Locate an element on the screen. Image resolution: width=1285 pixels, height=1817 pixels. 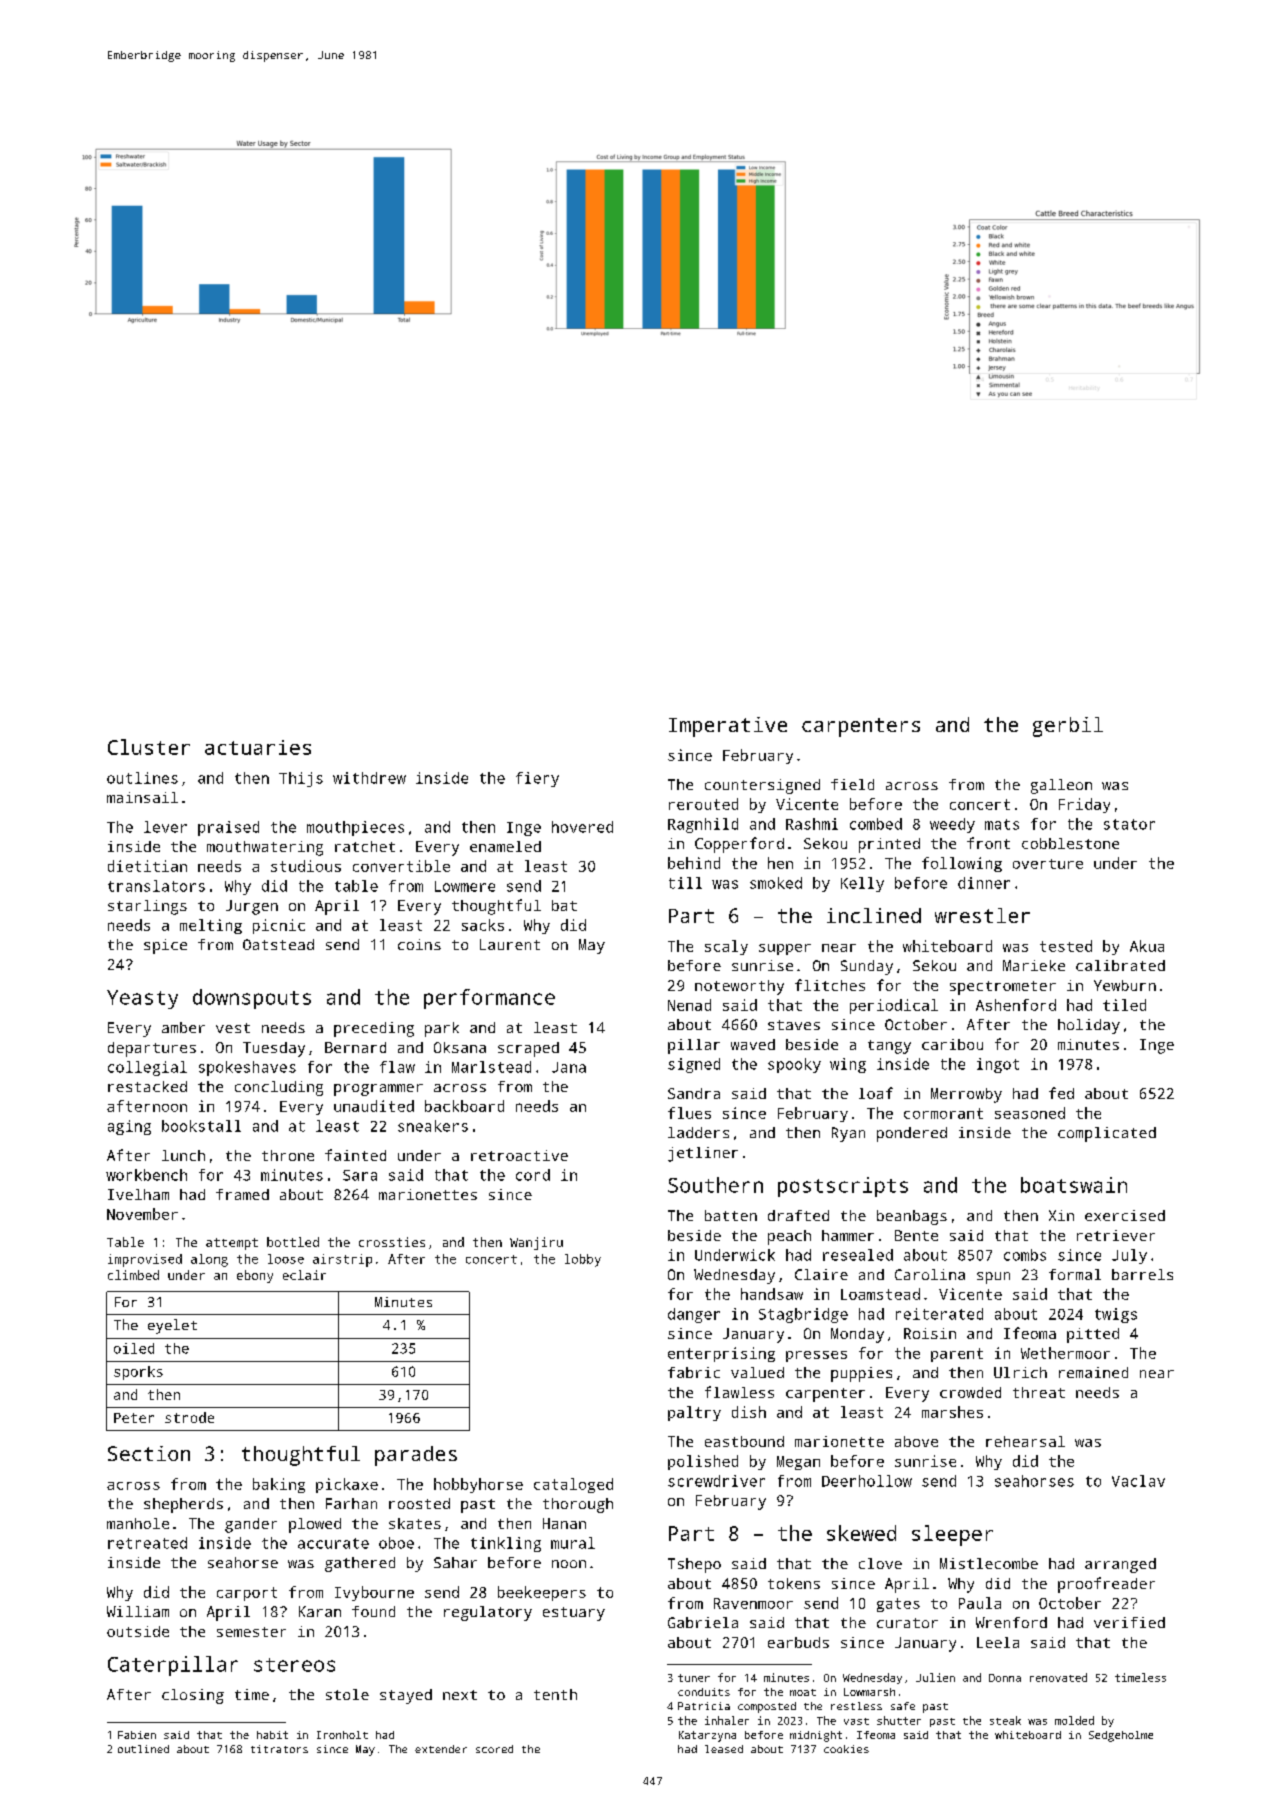
scored is located at coordinates (494, 1749).
